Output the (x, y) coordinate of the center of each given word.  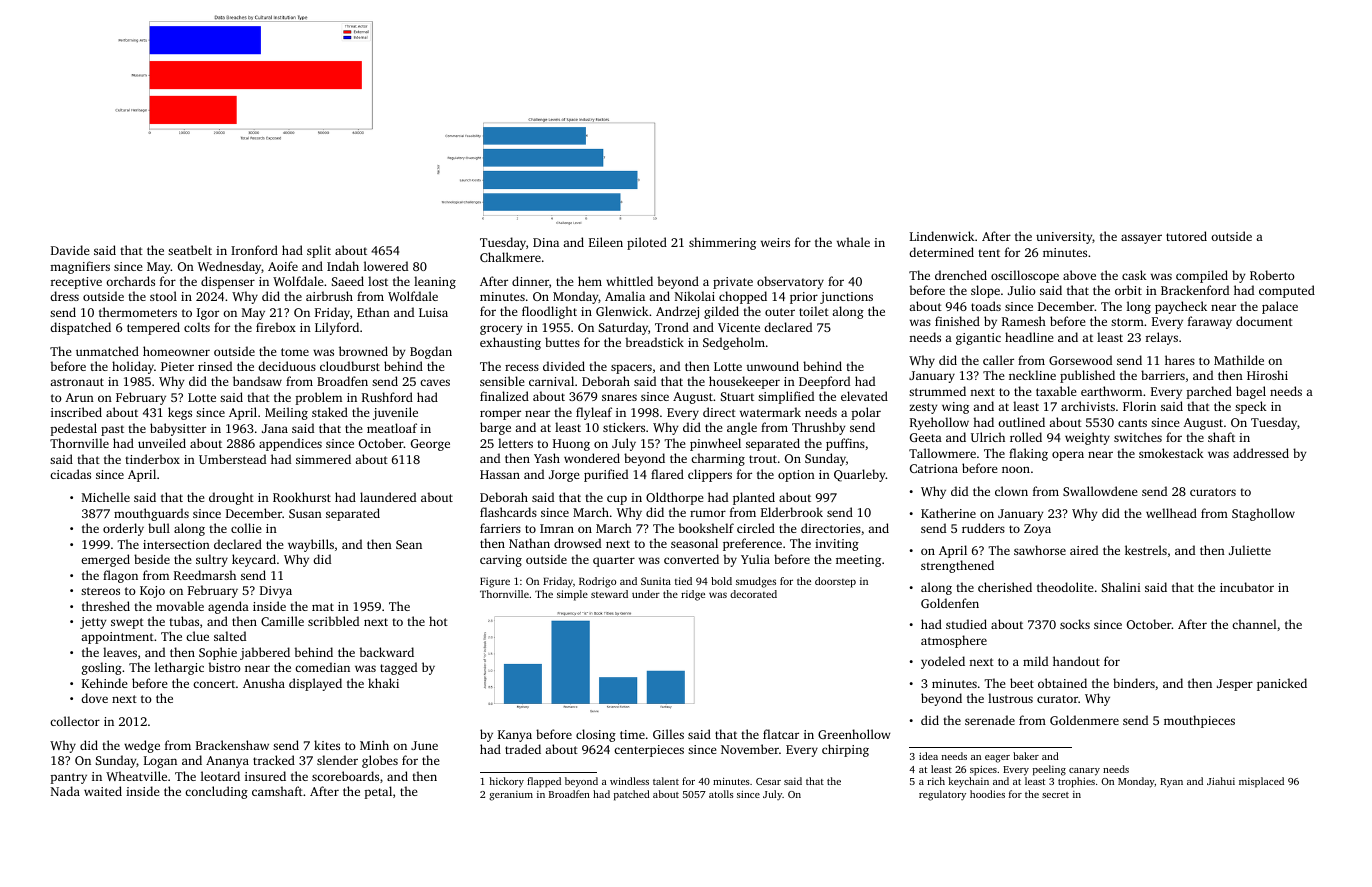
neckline (1032, 375)
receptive (76, 283)
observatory (790, 282)
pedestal (74, 429)
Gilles (668, 734)
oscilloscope (1025, 276)
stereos (100, 591)
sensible (502, 381)
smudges (756, 582)
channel (1254, 624)
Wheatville (136, 776)
